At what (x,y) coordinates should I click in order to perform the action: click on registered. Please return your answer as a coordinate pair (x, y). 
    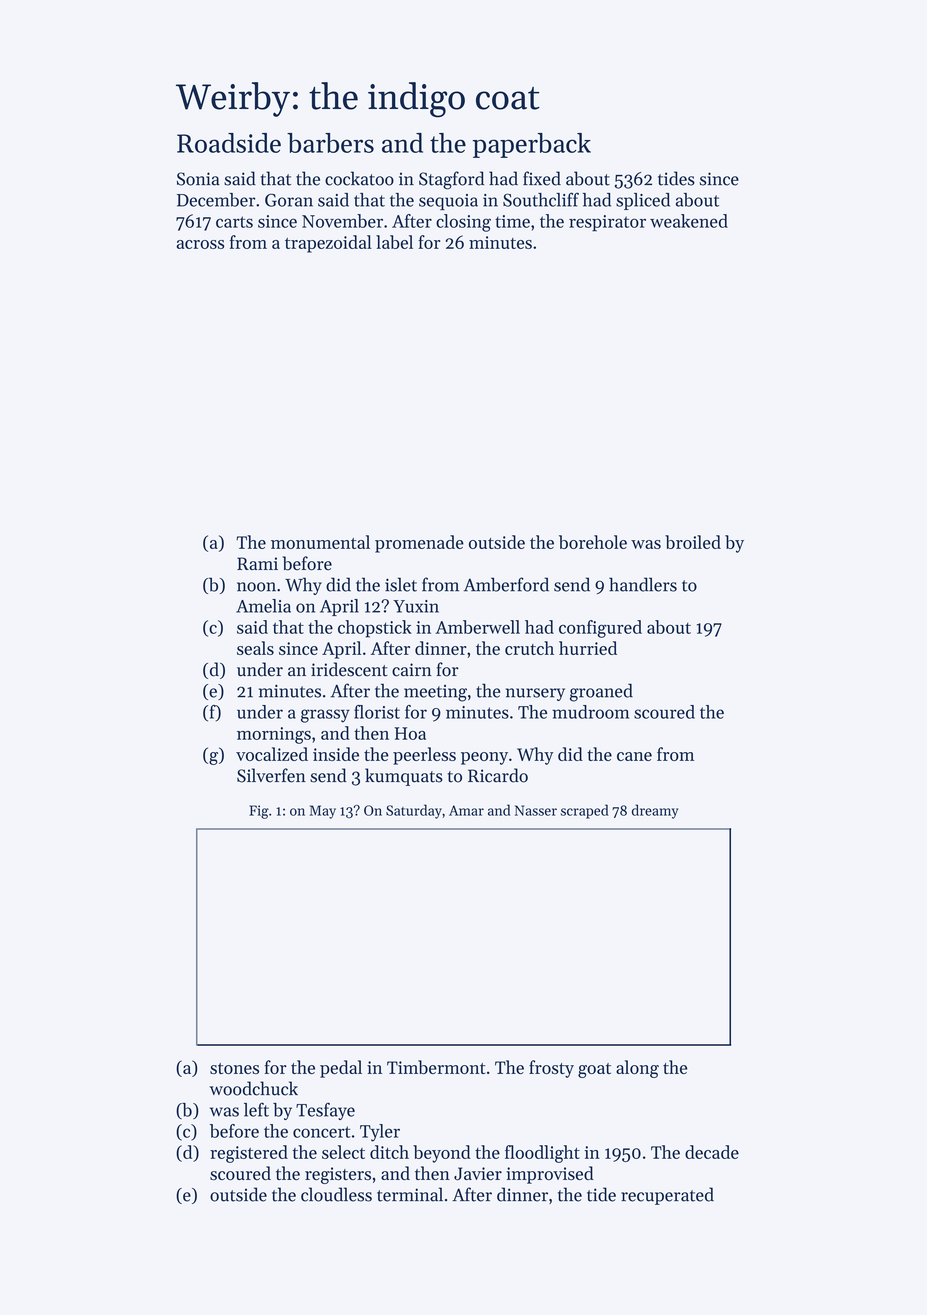
    Looking at the image, I should click on (249, 1154).
